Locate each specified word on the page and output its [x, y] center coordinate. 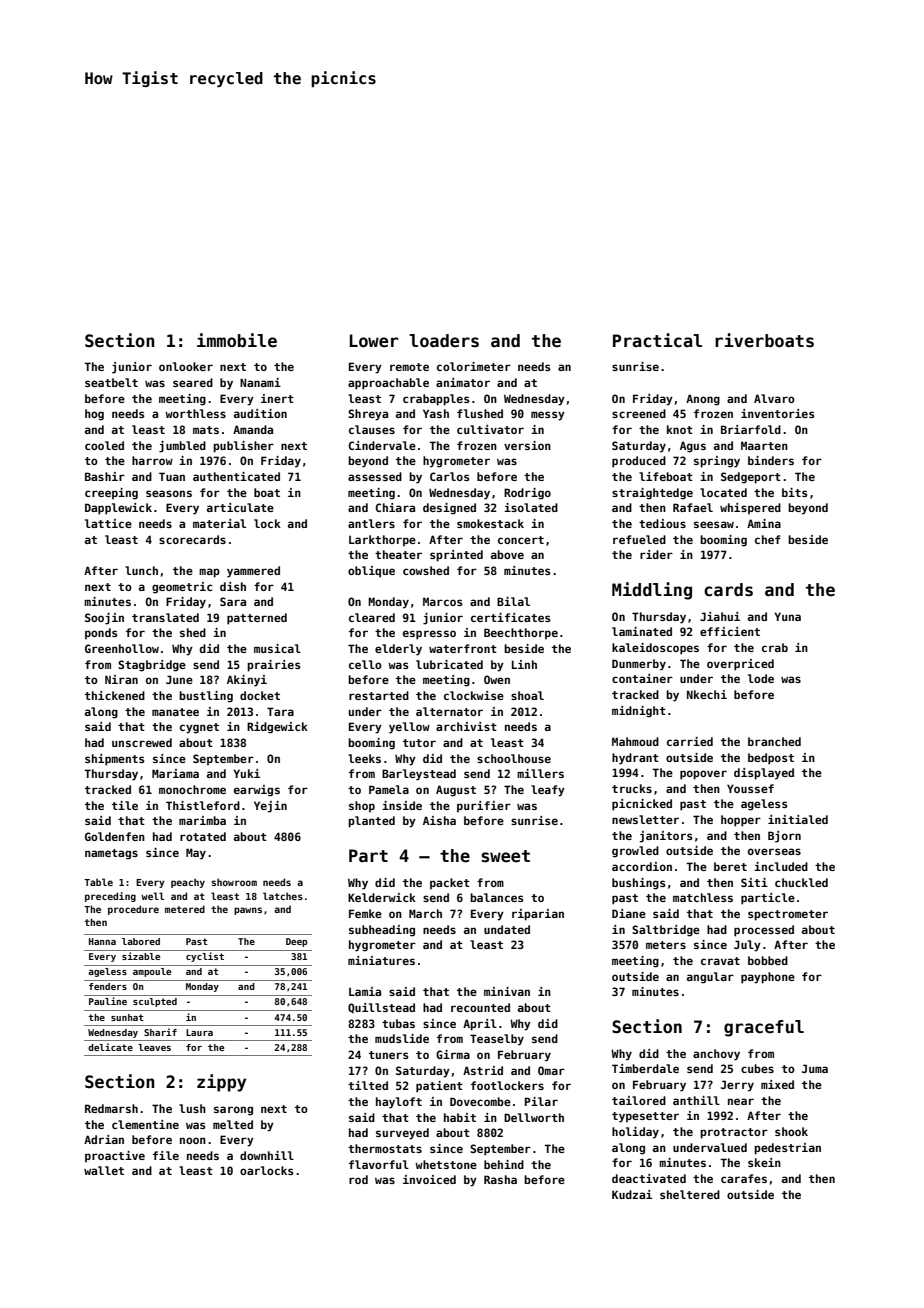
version [527, 445]
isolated [531, 507]
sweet [505, 856]
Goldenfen [115, 836]
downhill [267, 1155]
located [723, 492]
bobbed [768, 960]
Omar [551, 1070]
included [781, 866]
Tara [280, 711]
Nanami [260, 382]
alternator [449, 711]
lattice [108, 523]
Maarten [764, 445]
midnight [639, 712]
